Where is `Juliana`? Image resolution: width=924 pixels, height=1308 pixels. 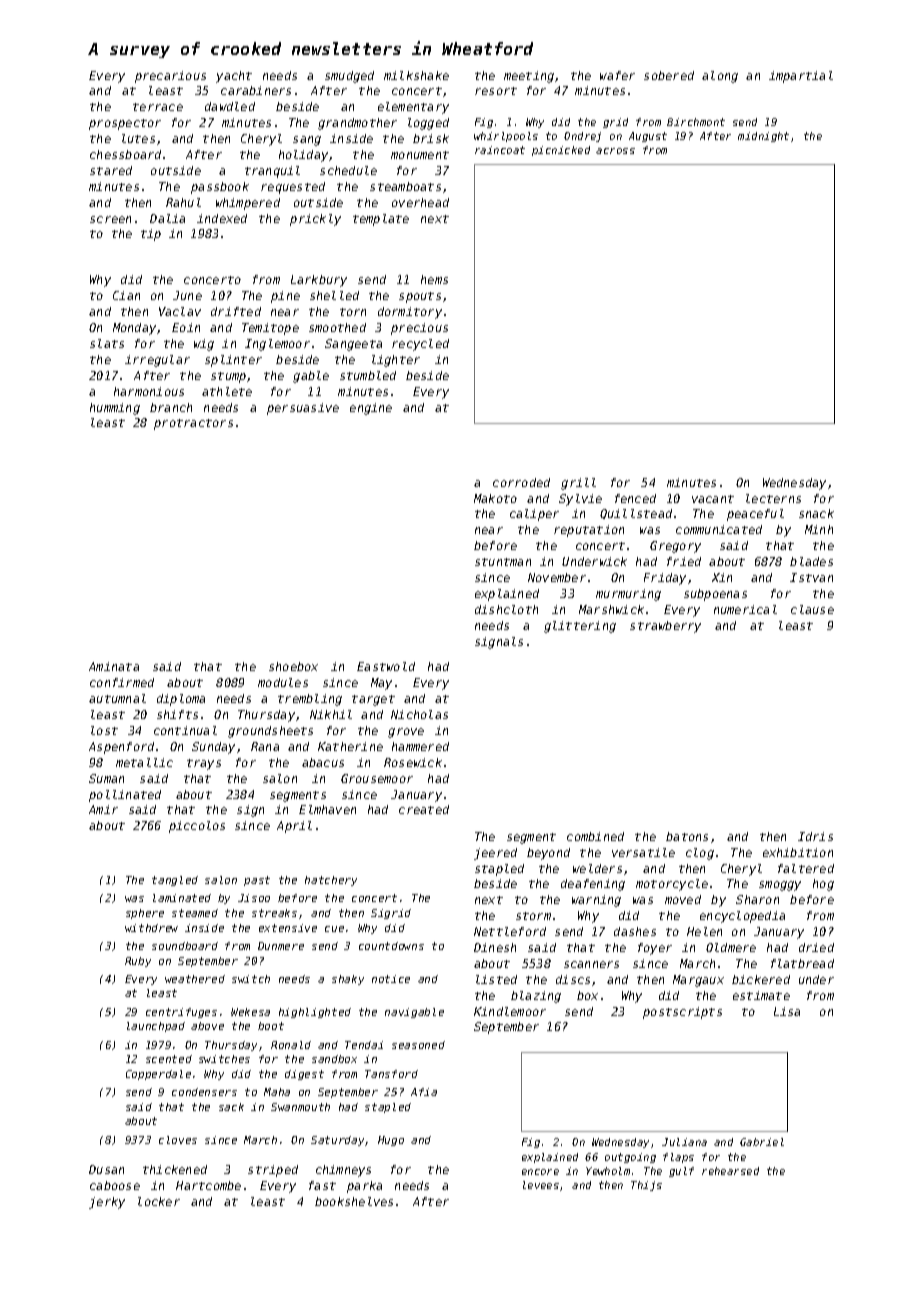 Juliana is located at coordinates (684, 1142).
